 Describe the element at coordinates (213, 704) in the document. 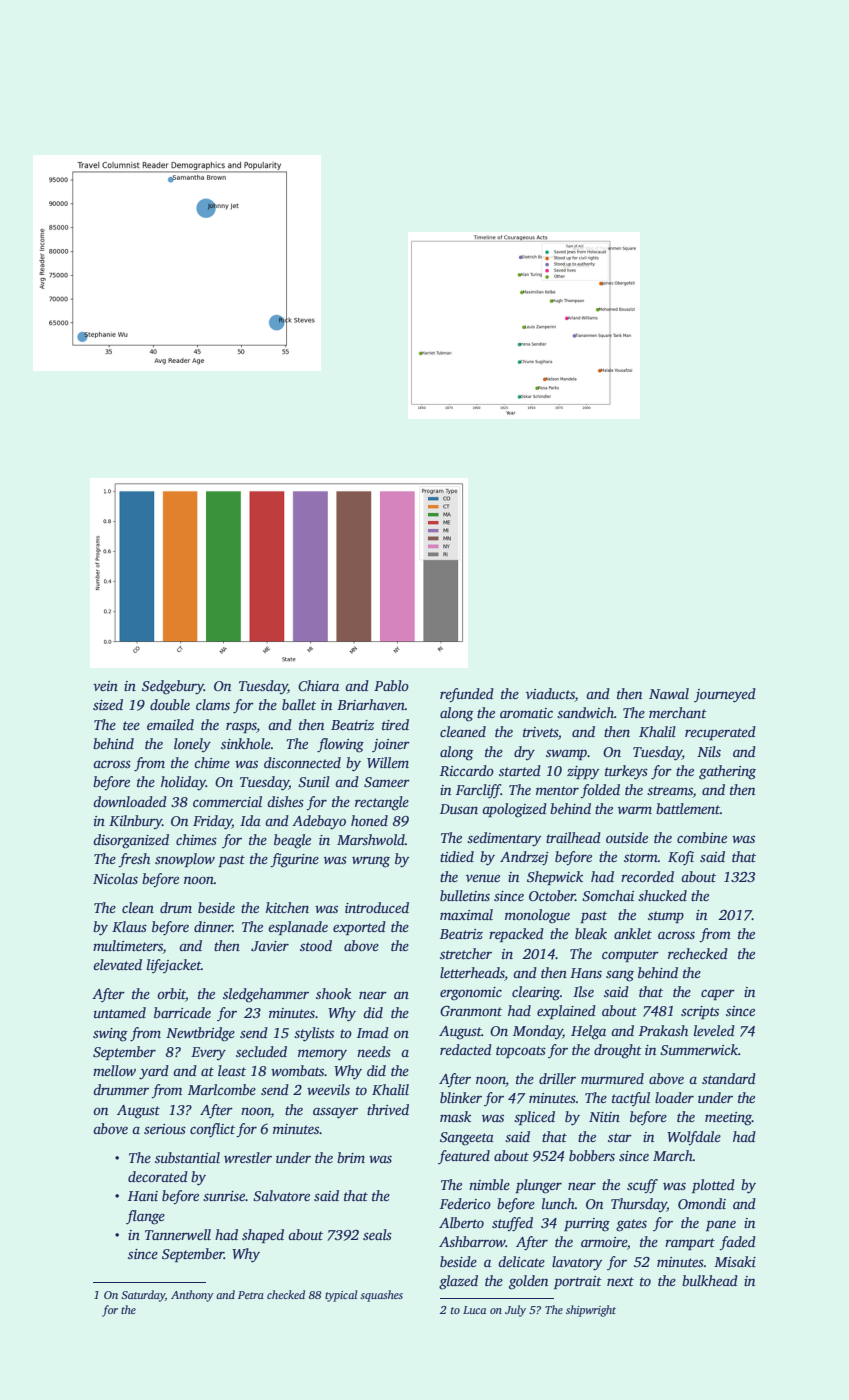

I see `clams` at that location.
